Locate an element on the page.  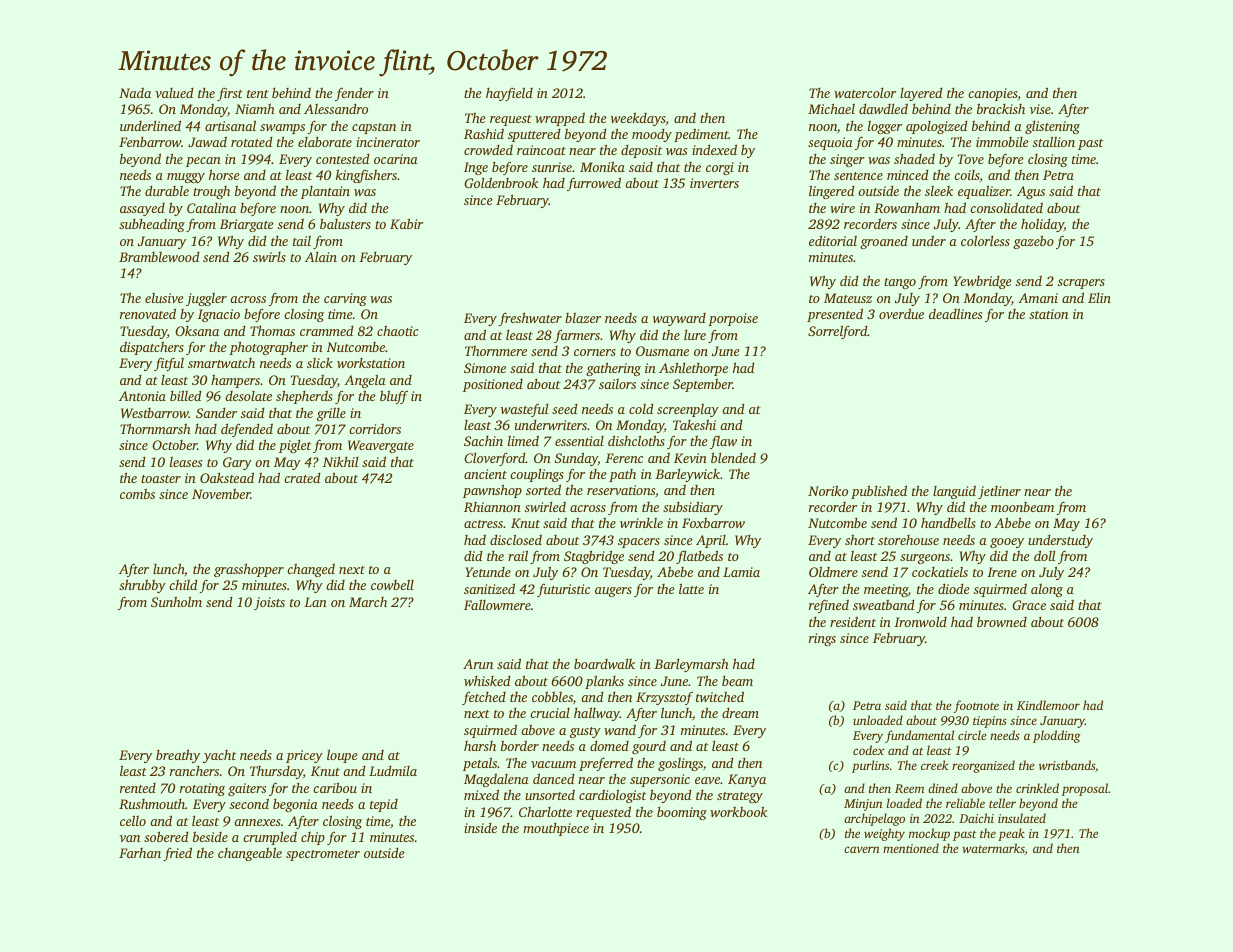
vise is located at coordinates (1040, 109).
